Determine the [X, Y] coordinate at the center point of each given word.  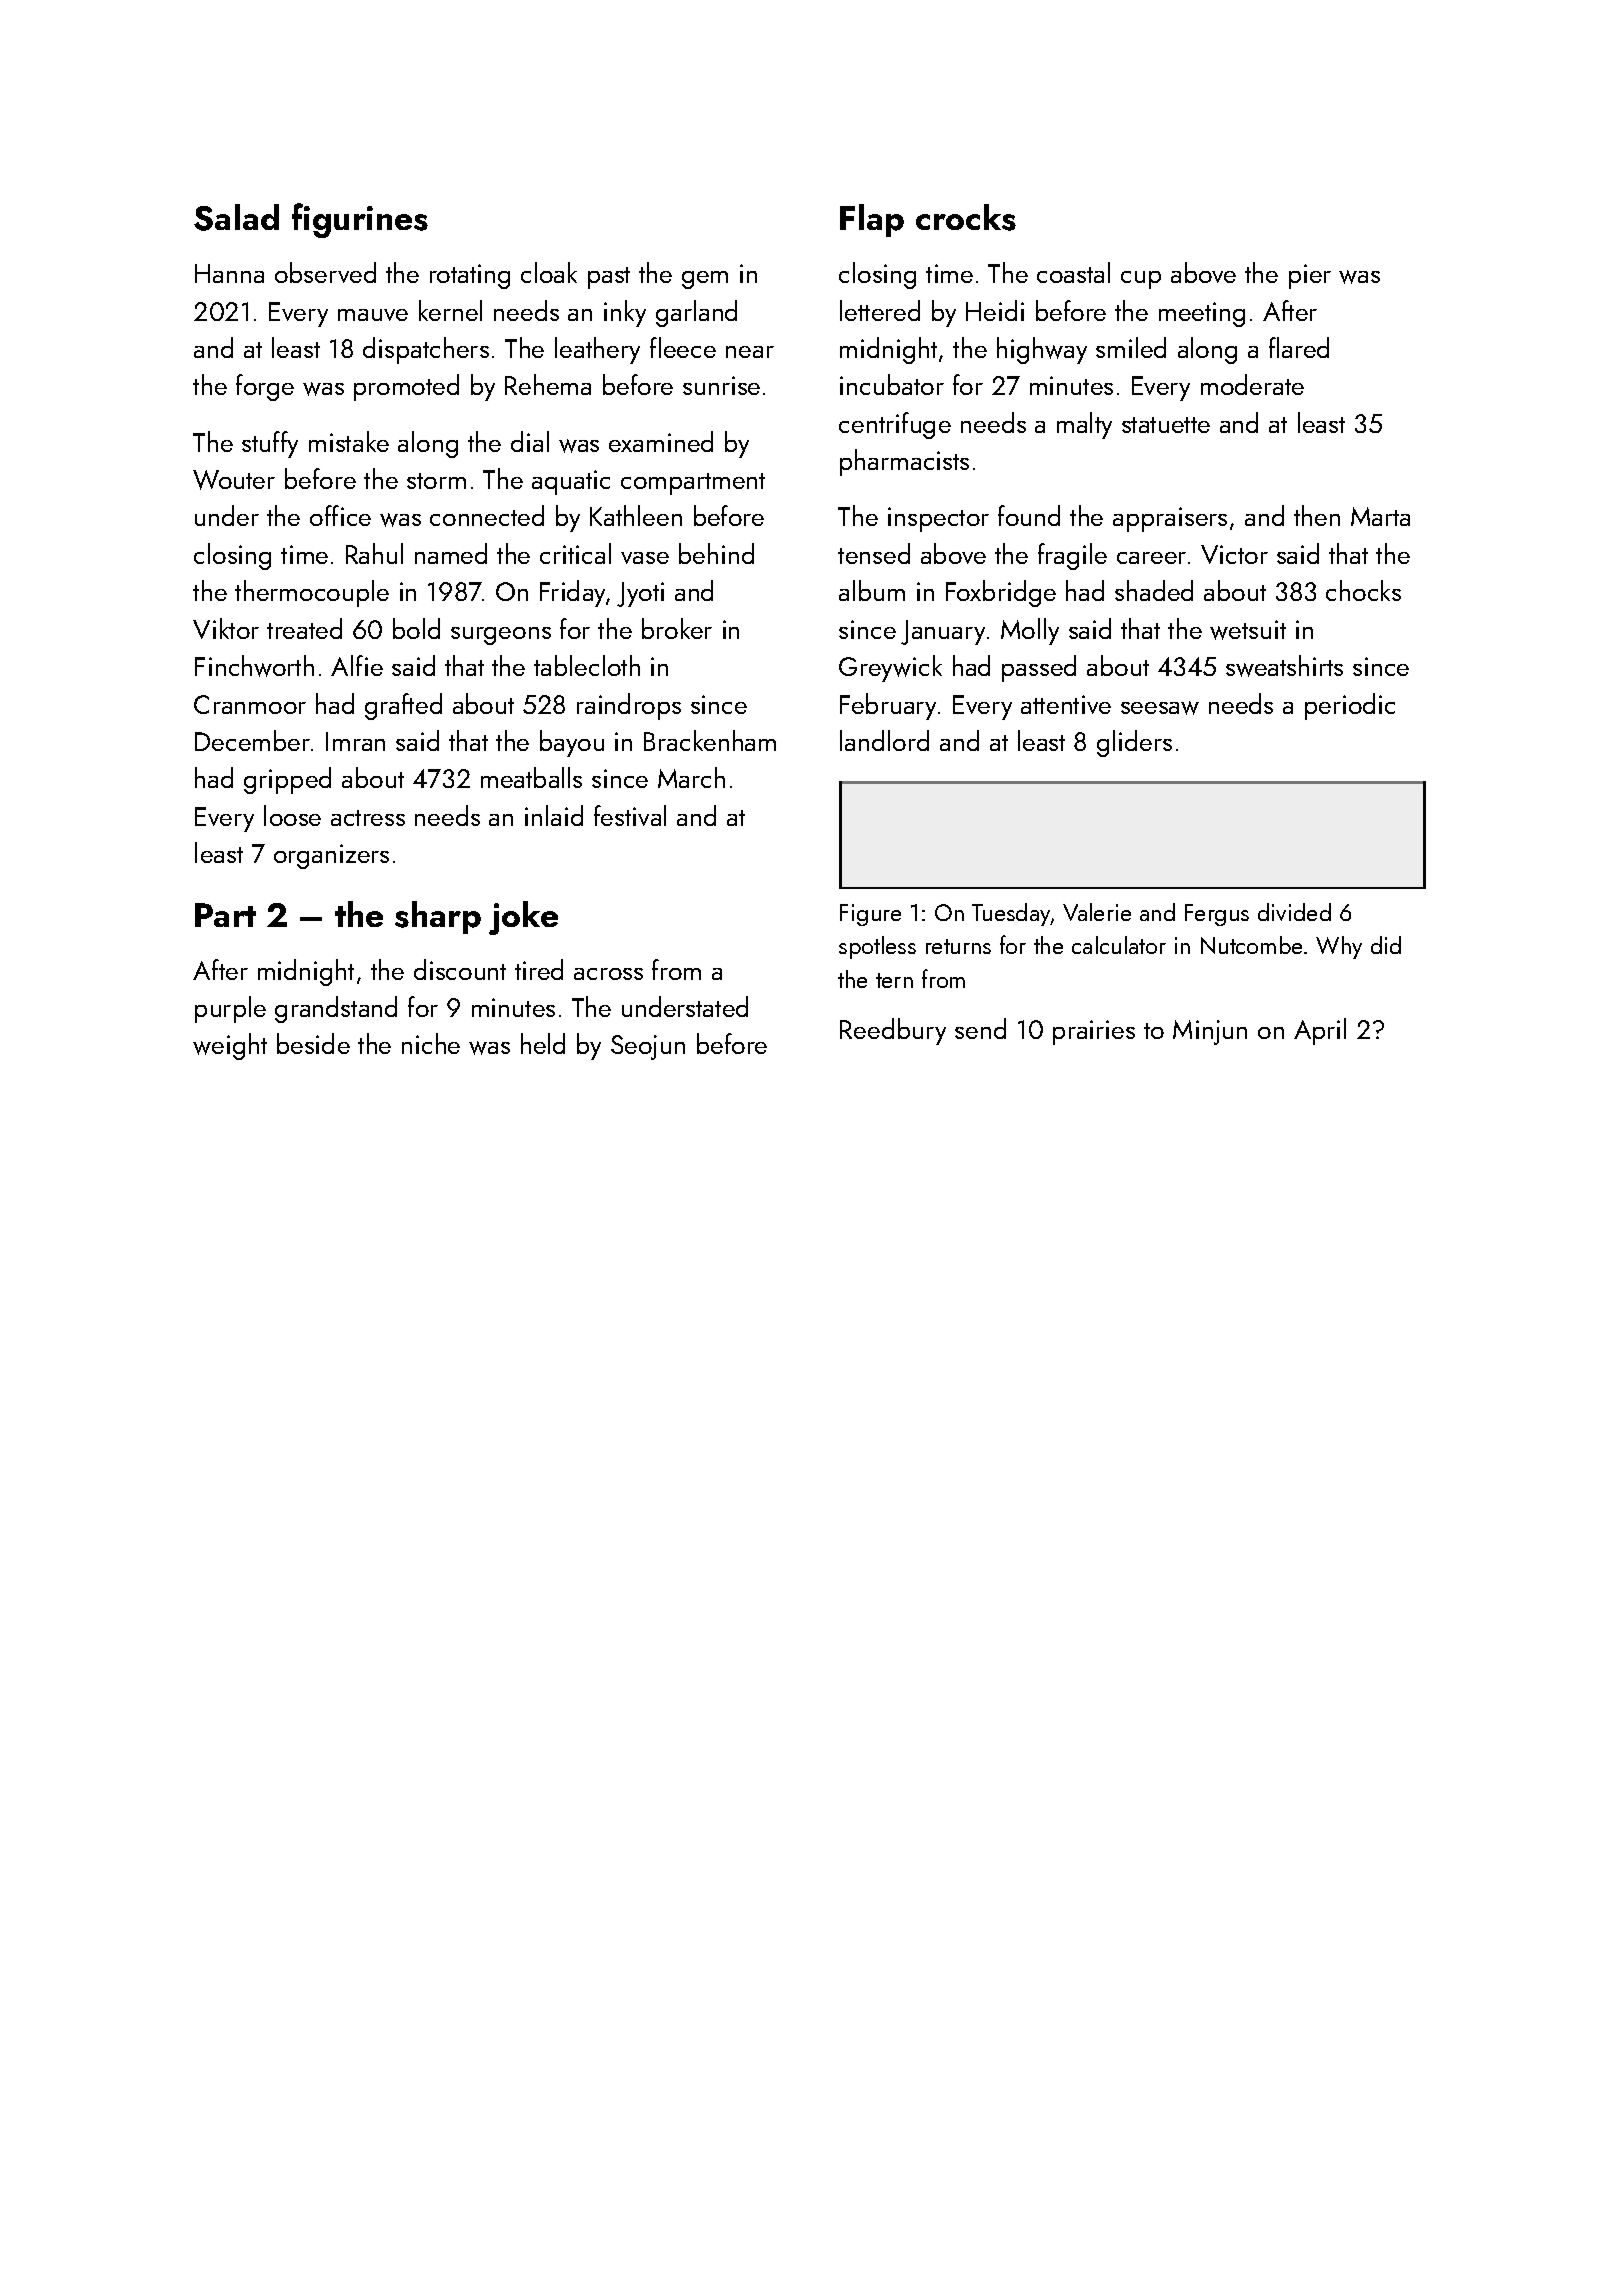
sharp [438, 917]
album [872, 590]
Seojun [648, 1047]
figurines [360, 220]
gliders [1134, 743]
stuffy [270, 444]
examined [661, 441]
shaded [1154, 590]
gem [705, 280]
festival [630, 815]
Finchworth [254, 666]
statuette [1166, 425]
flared [1299, 347]
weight [230, 1046]
